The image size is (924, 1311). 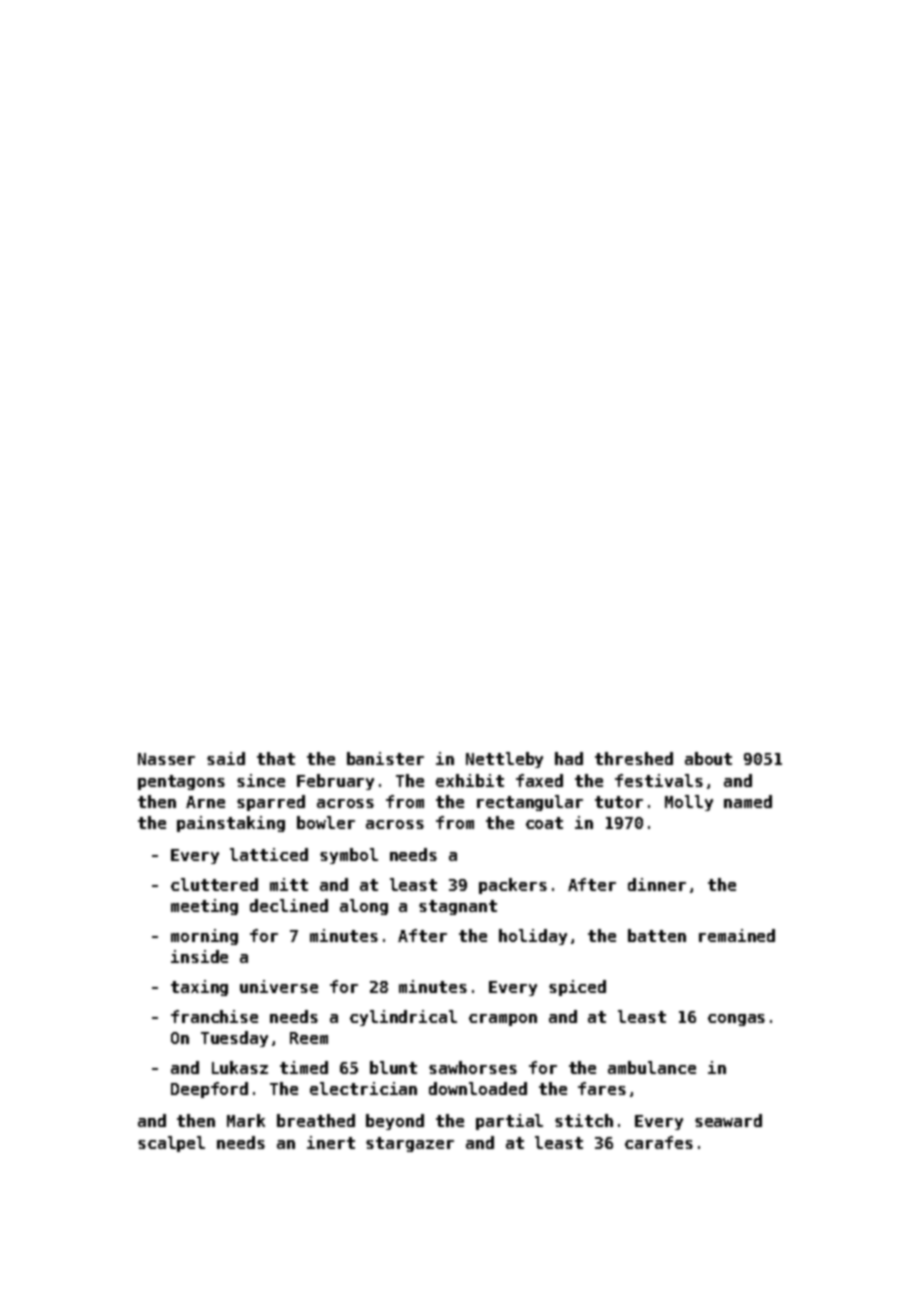 I want to click on crampon, so click(x=503, y=1020).
